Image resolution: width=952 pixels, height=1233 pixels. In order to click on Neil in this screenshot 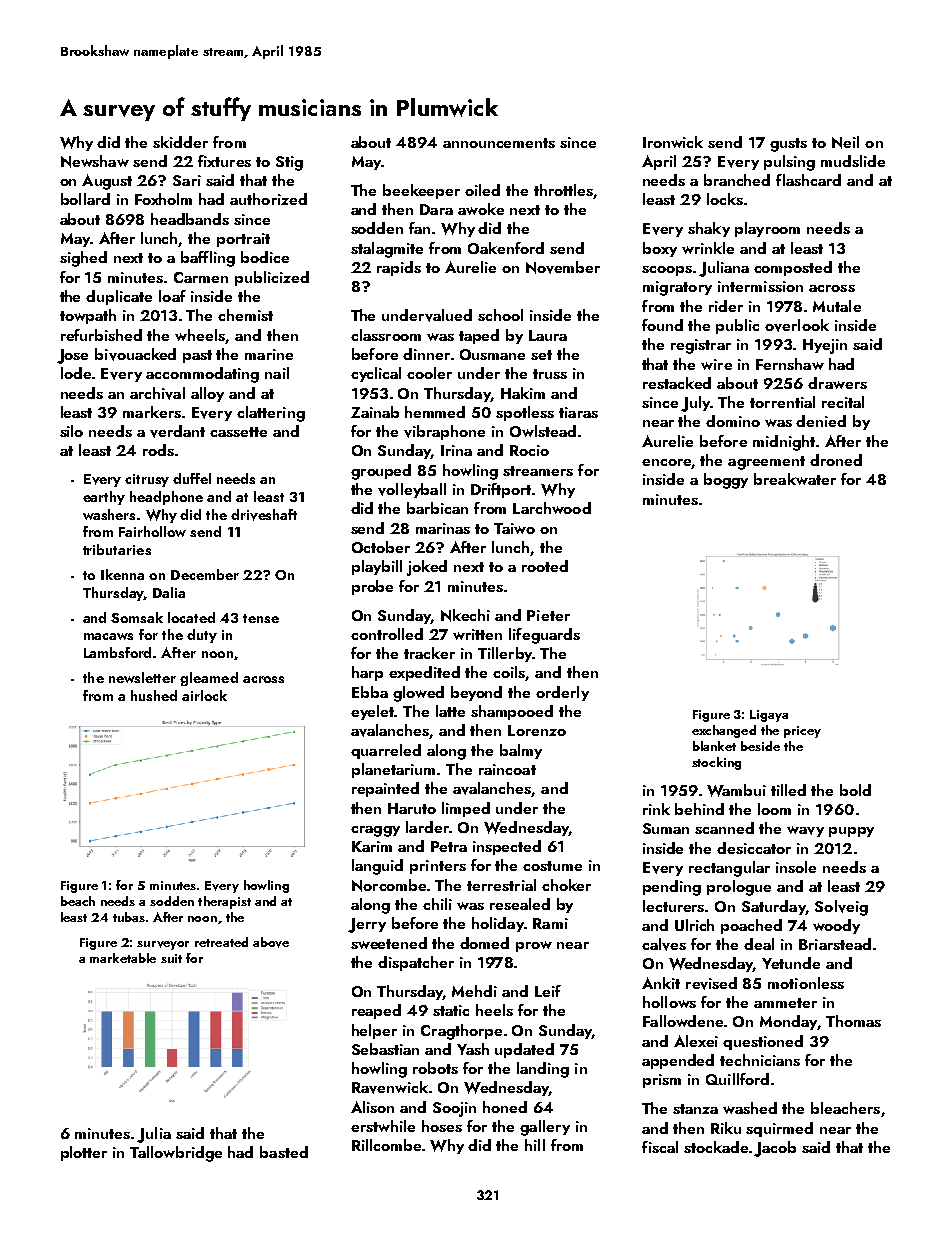, I will do `click(845, 142)`.
